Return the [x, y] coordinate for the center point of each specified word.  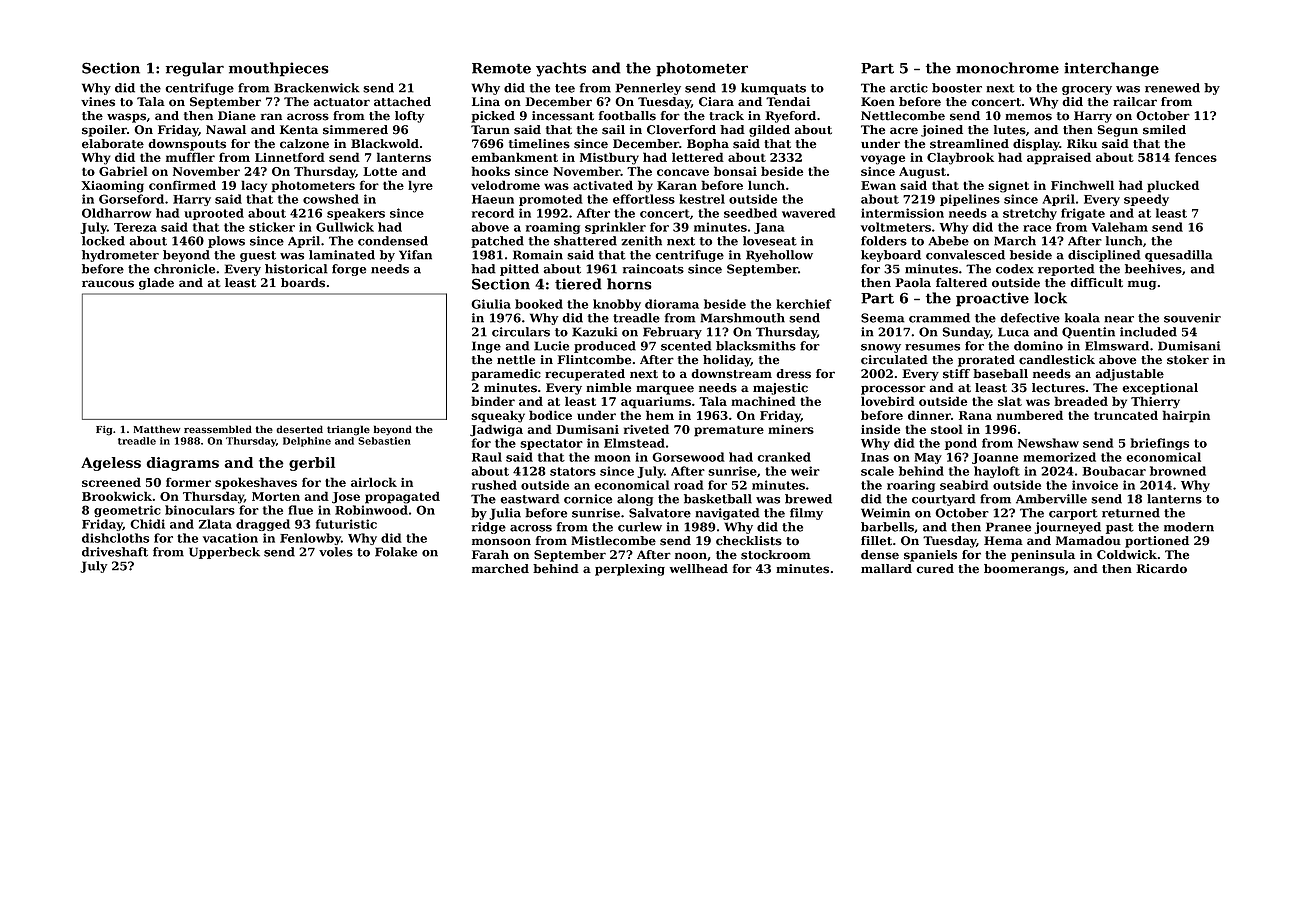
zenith [641, 241]
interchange [1111, 69]
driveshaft [115, 552]
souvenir [1192, 318]
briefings [1159, 444]
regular [195, 69]
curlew [640, 527]
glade [156, 284]
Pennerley [648, 89]
